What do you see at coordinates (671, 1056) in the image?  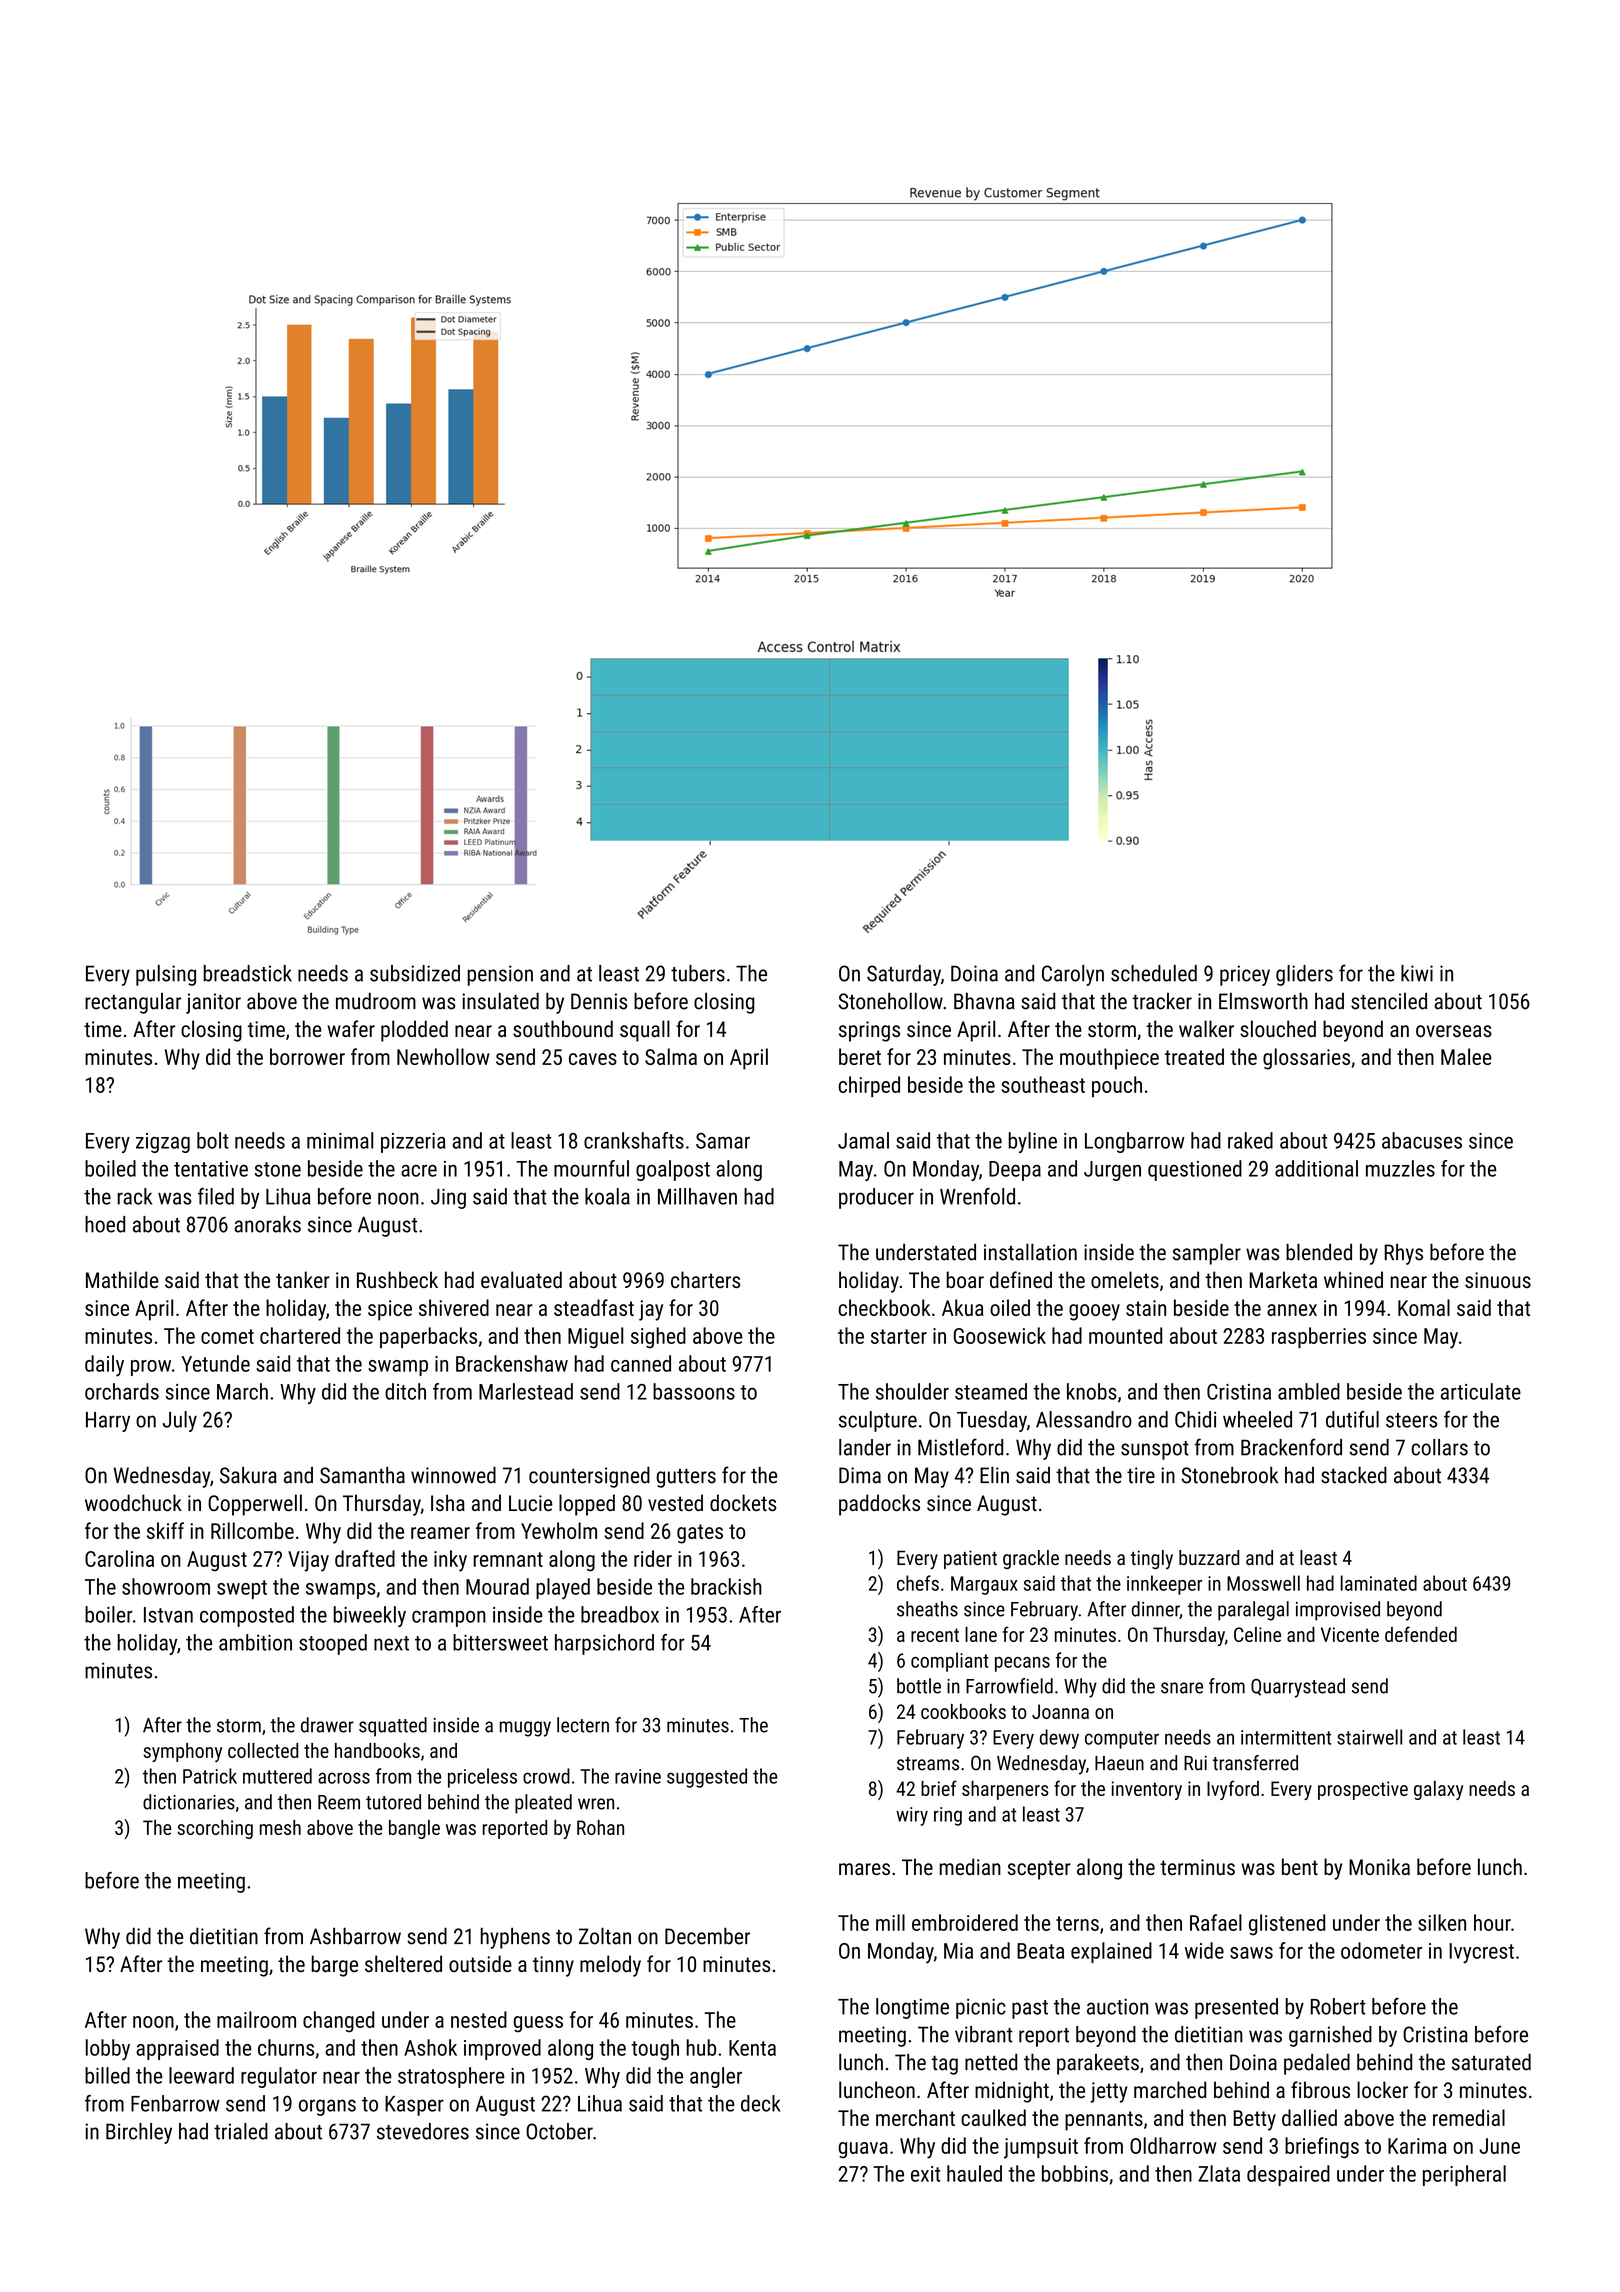 I see `Salma` at bounding box center [671, 1056].
